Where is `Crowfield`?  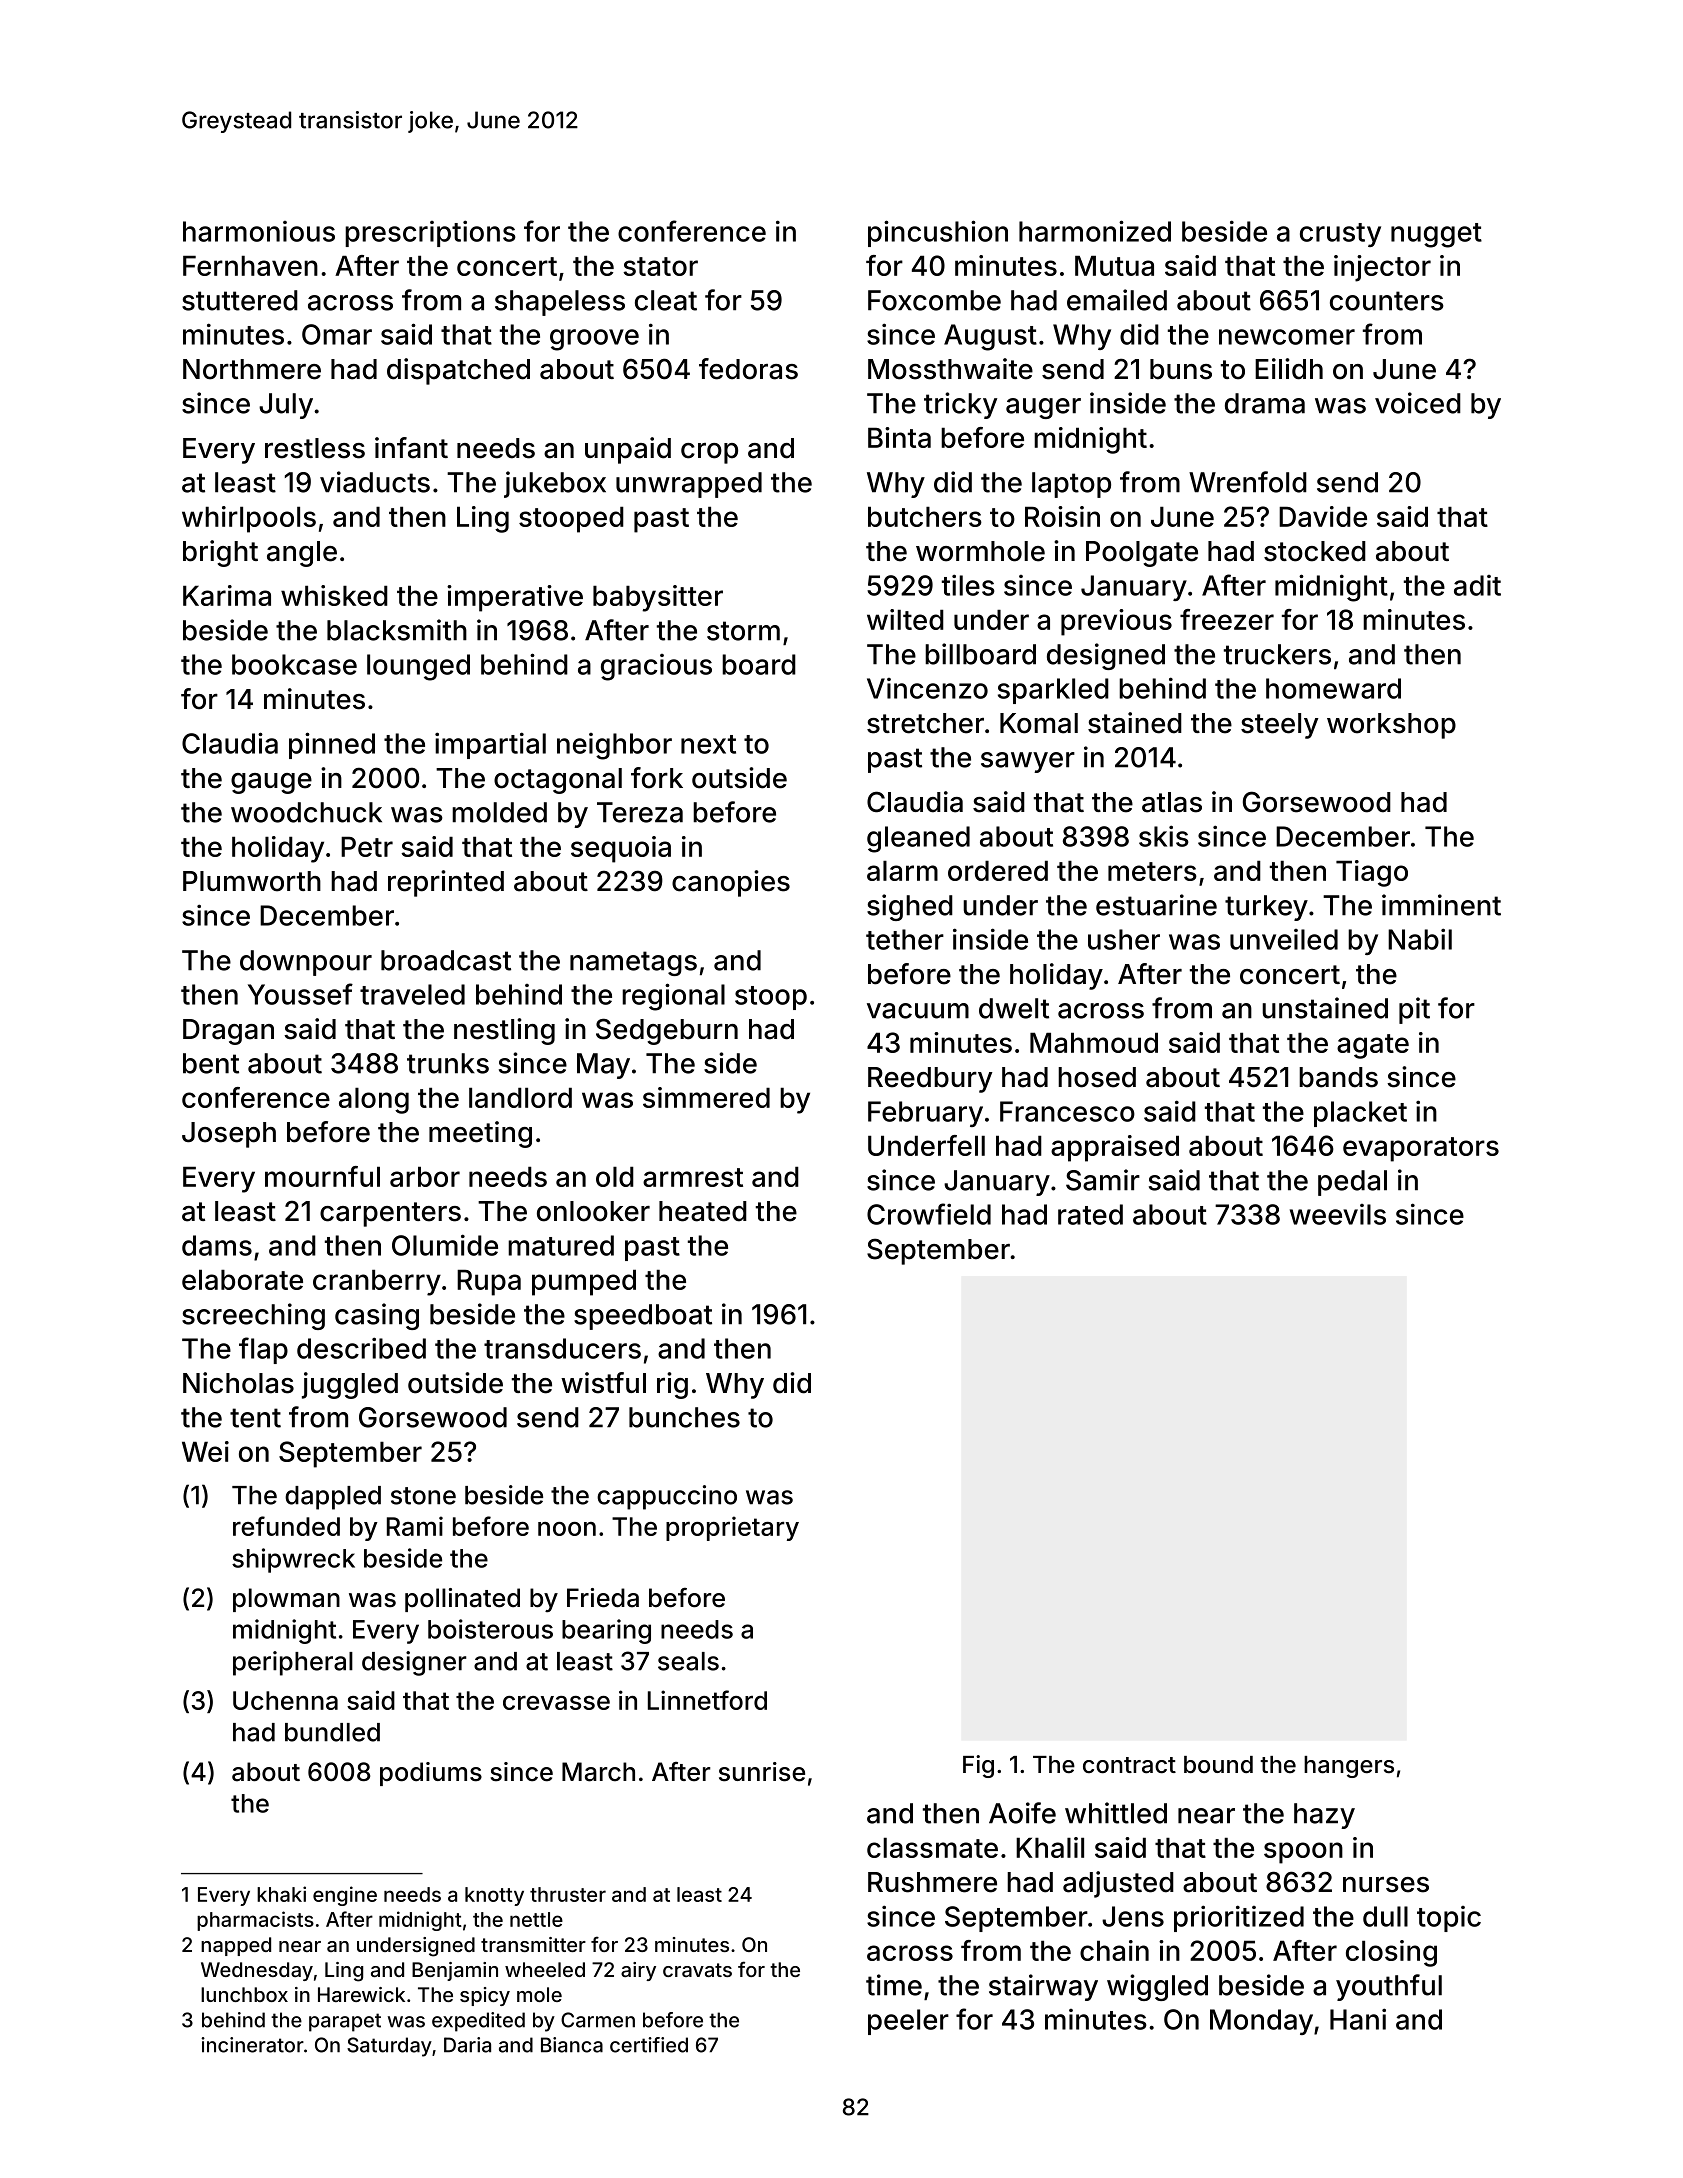
Crowfield is located at coordinates (929, 1214).
